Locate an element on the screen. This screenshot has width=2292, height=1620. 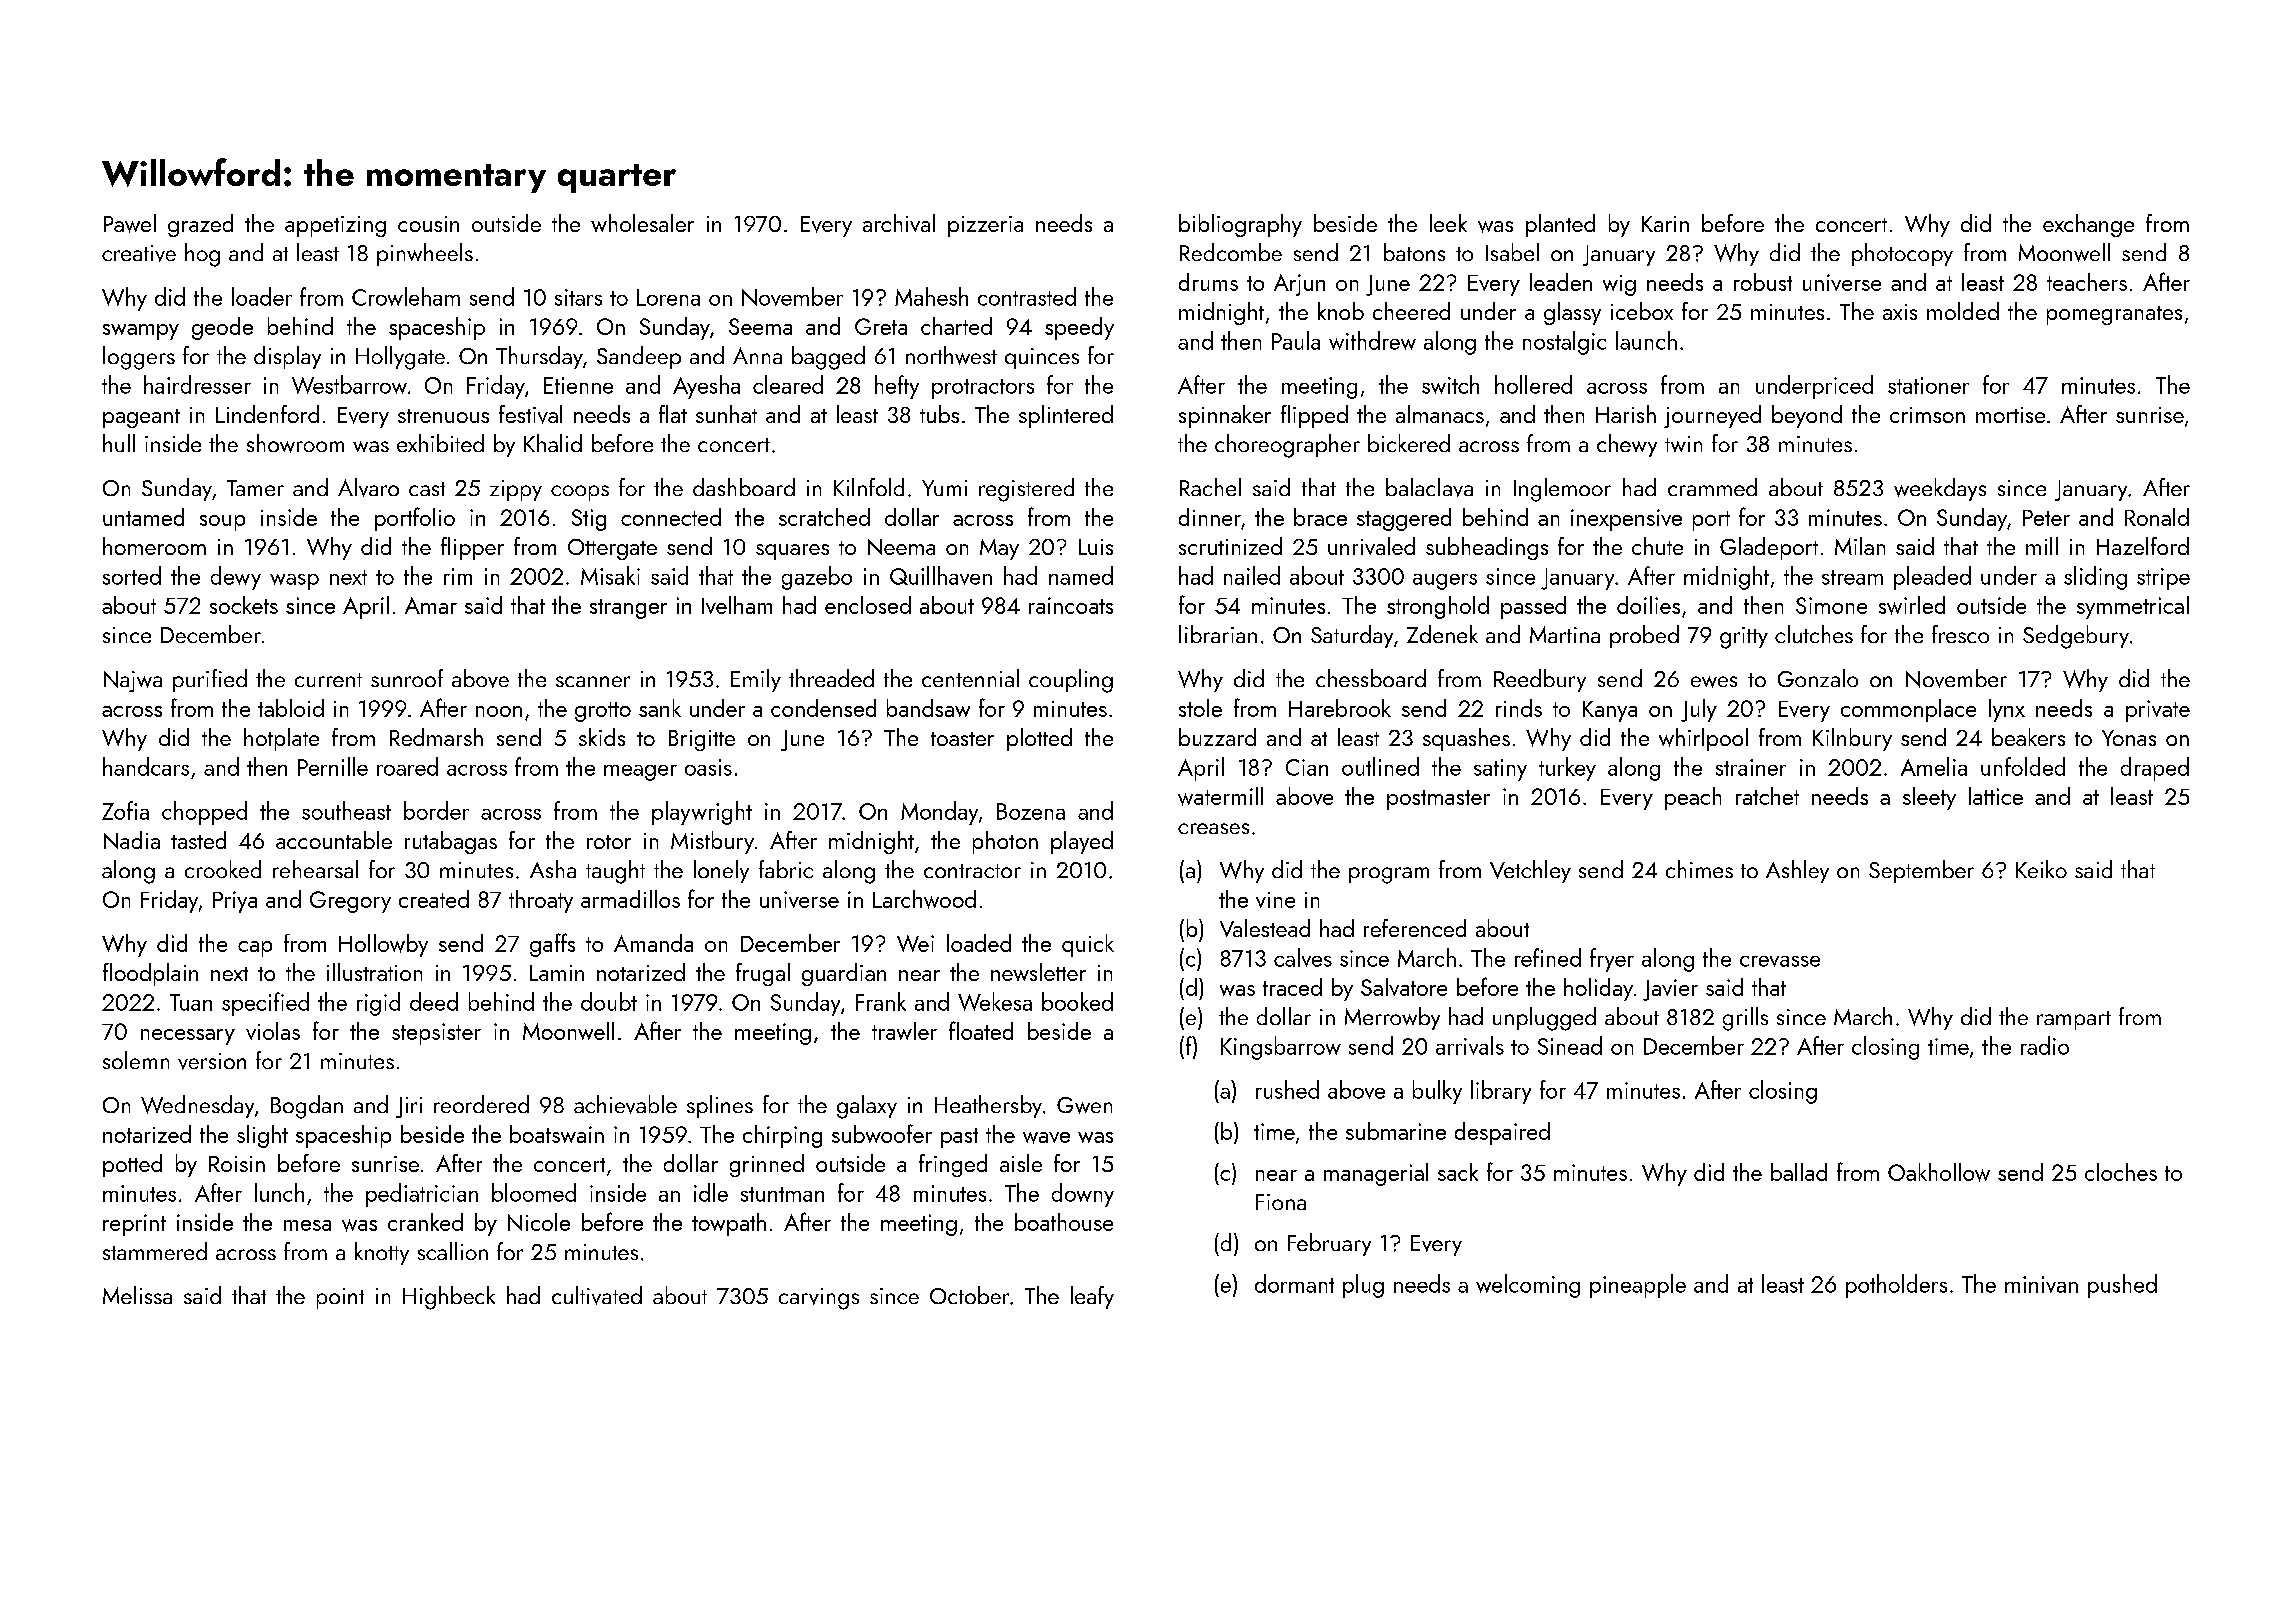
arrivals is located at coordinates (1470, 1045).
